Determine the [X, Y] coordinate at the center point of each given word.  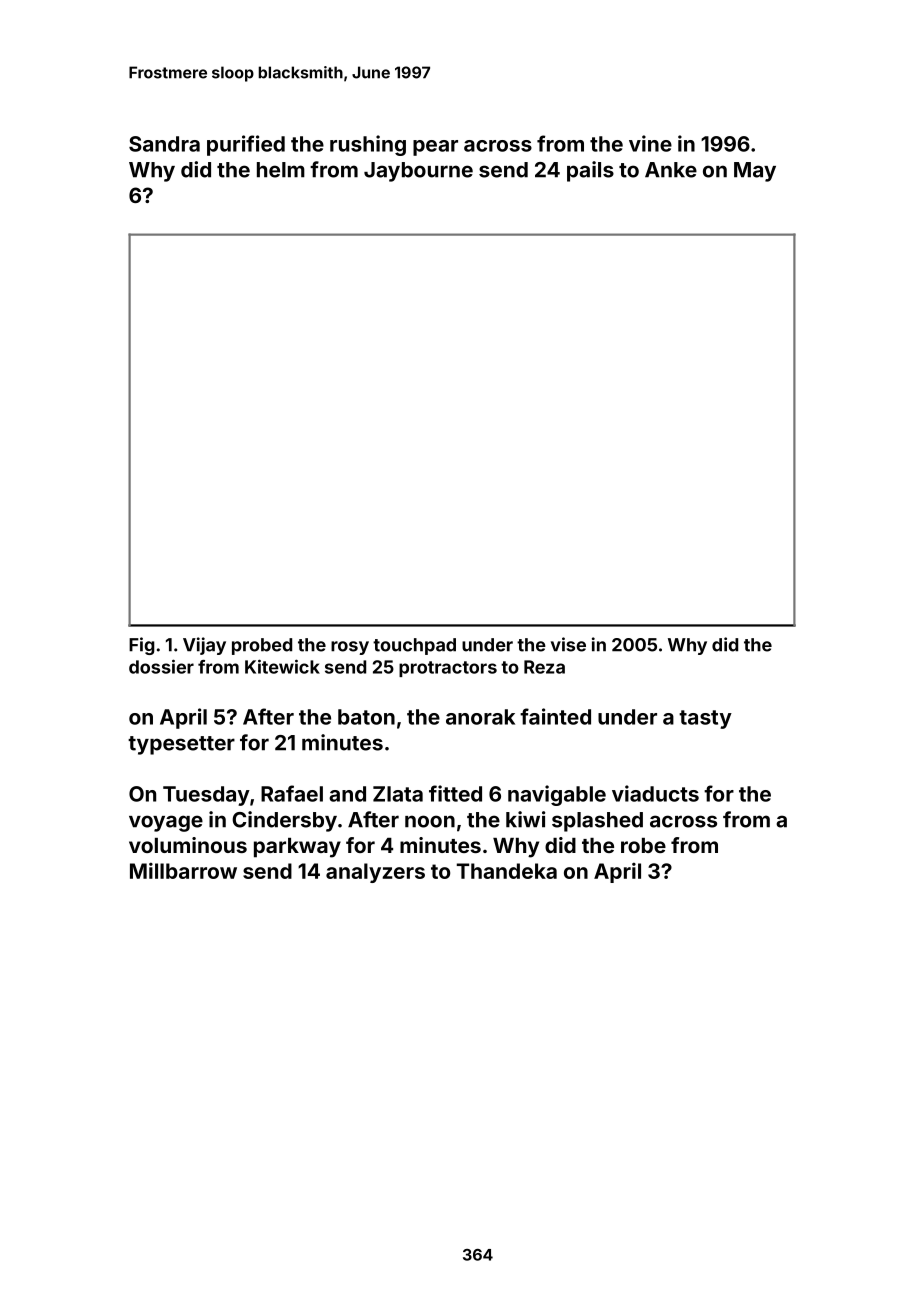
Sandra [164, 144]
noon [430, 821]
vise [568, 644]
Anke [671, 170]
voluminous [188, 845]
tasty [705, 719]
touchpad [414, 646]
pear [435, 148]
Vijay [204, 646]
